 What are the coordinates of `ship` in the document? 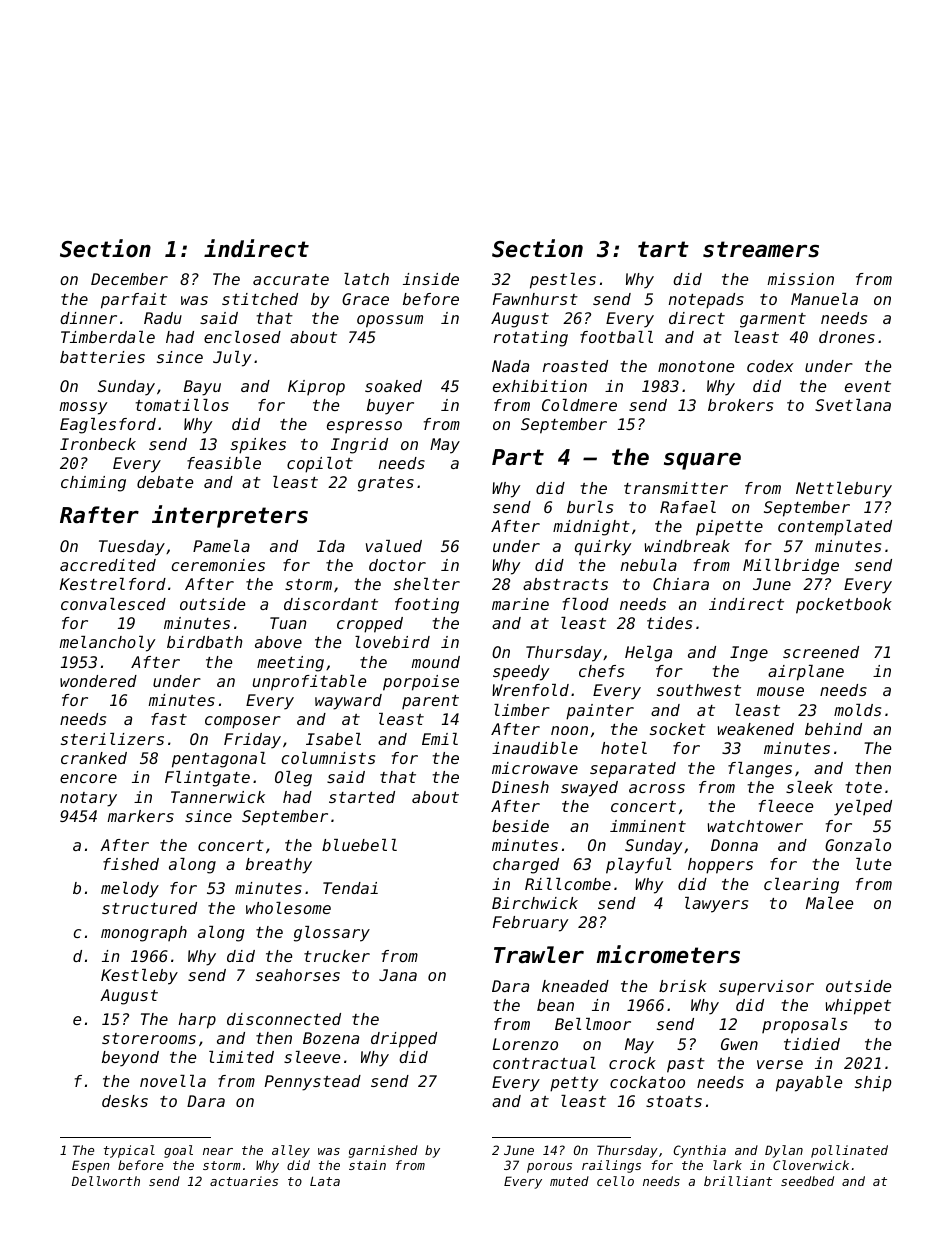 It's located at (873, 1084).
